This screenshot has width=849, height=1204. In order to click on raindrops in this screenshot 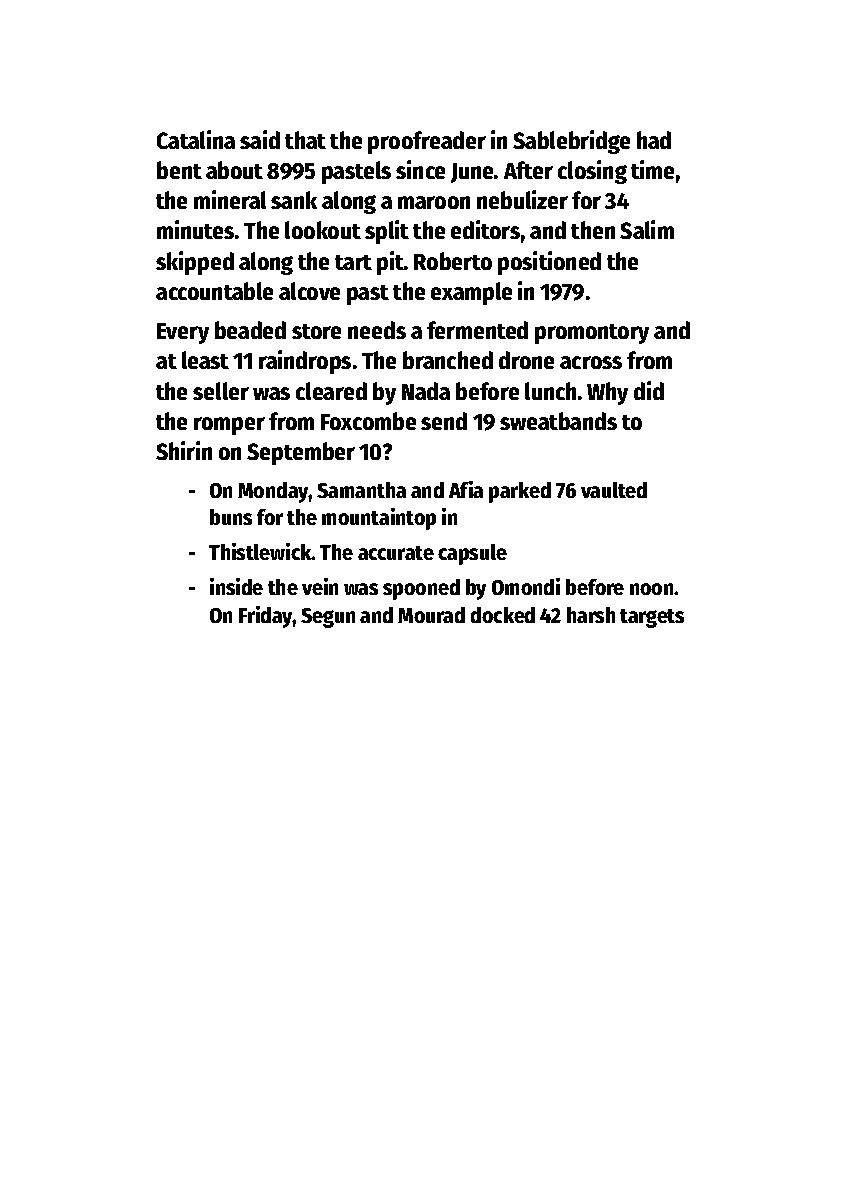, I will do `click(305, 362)`.
